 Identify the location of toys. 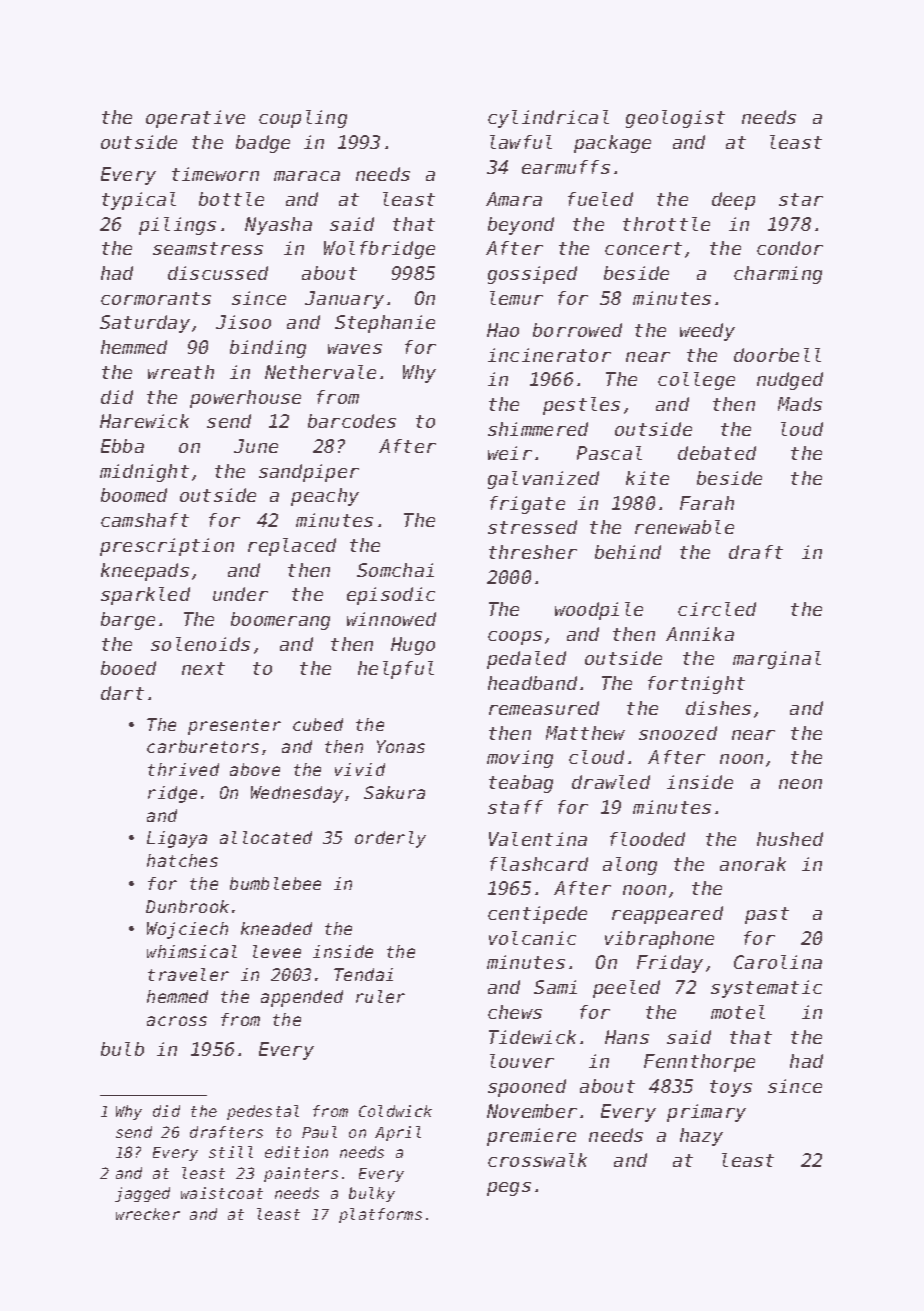
(731, 1088).
